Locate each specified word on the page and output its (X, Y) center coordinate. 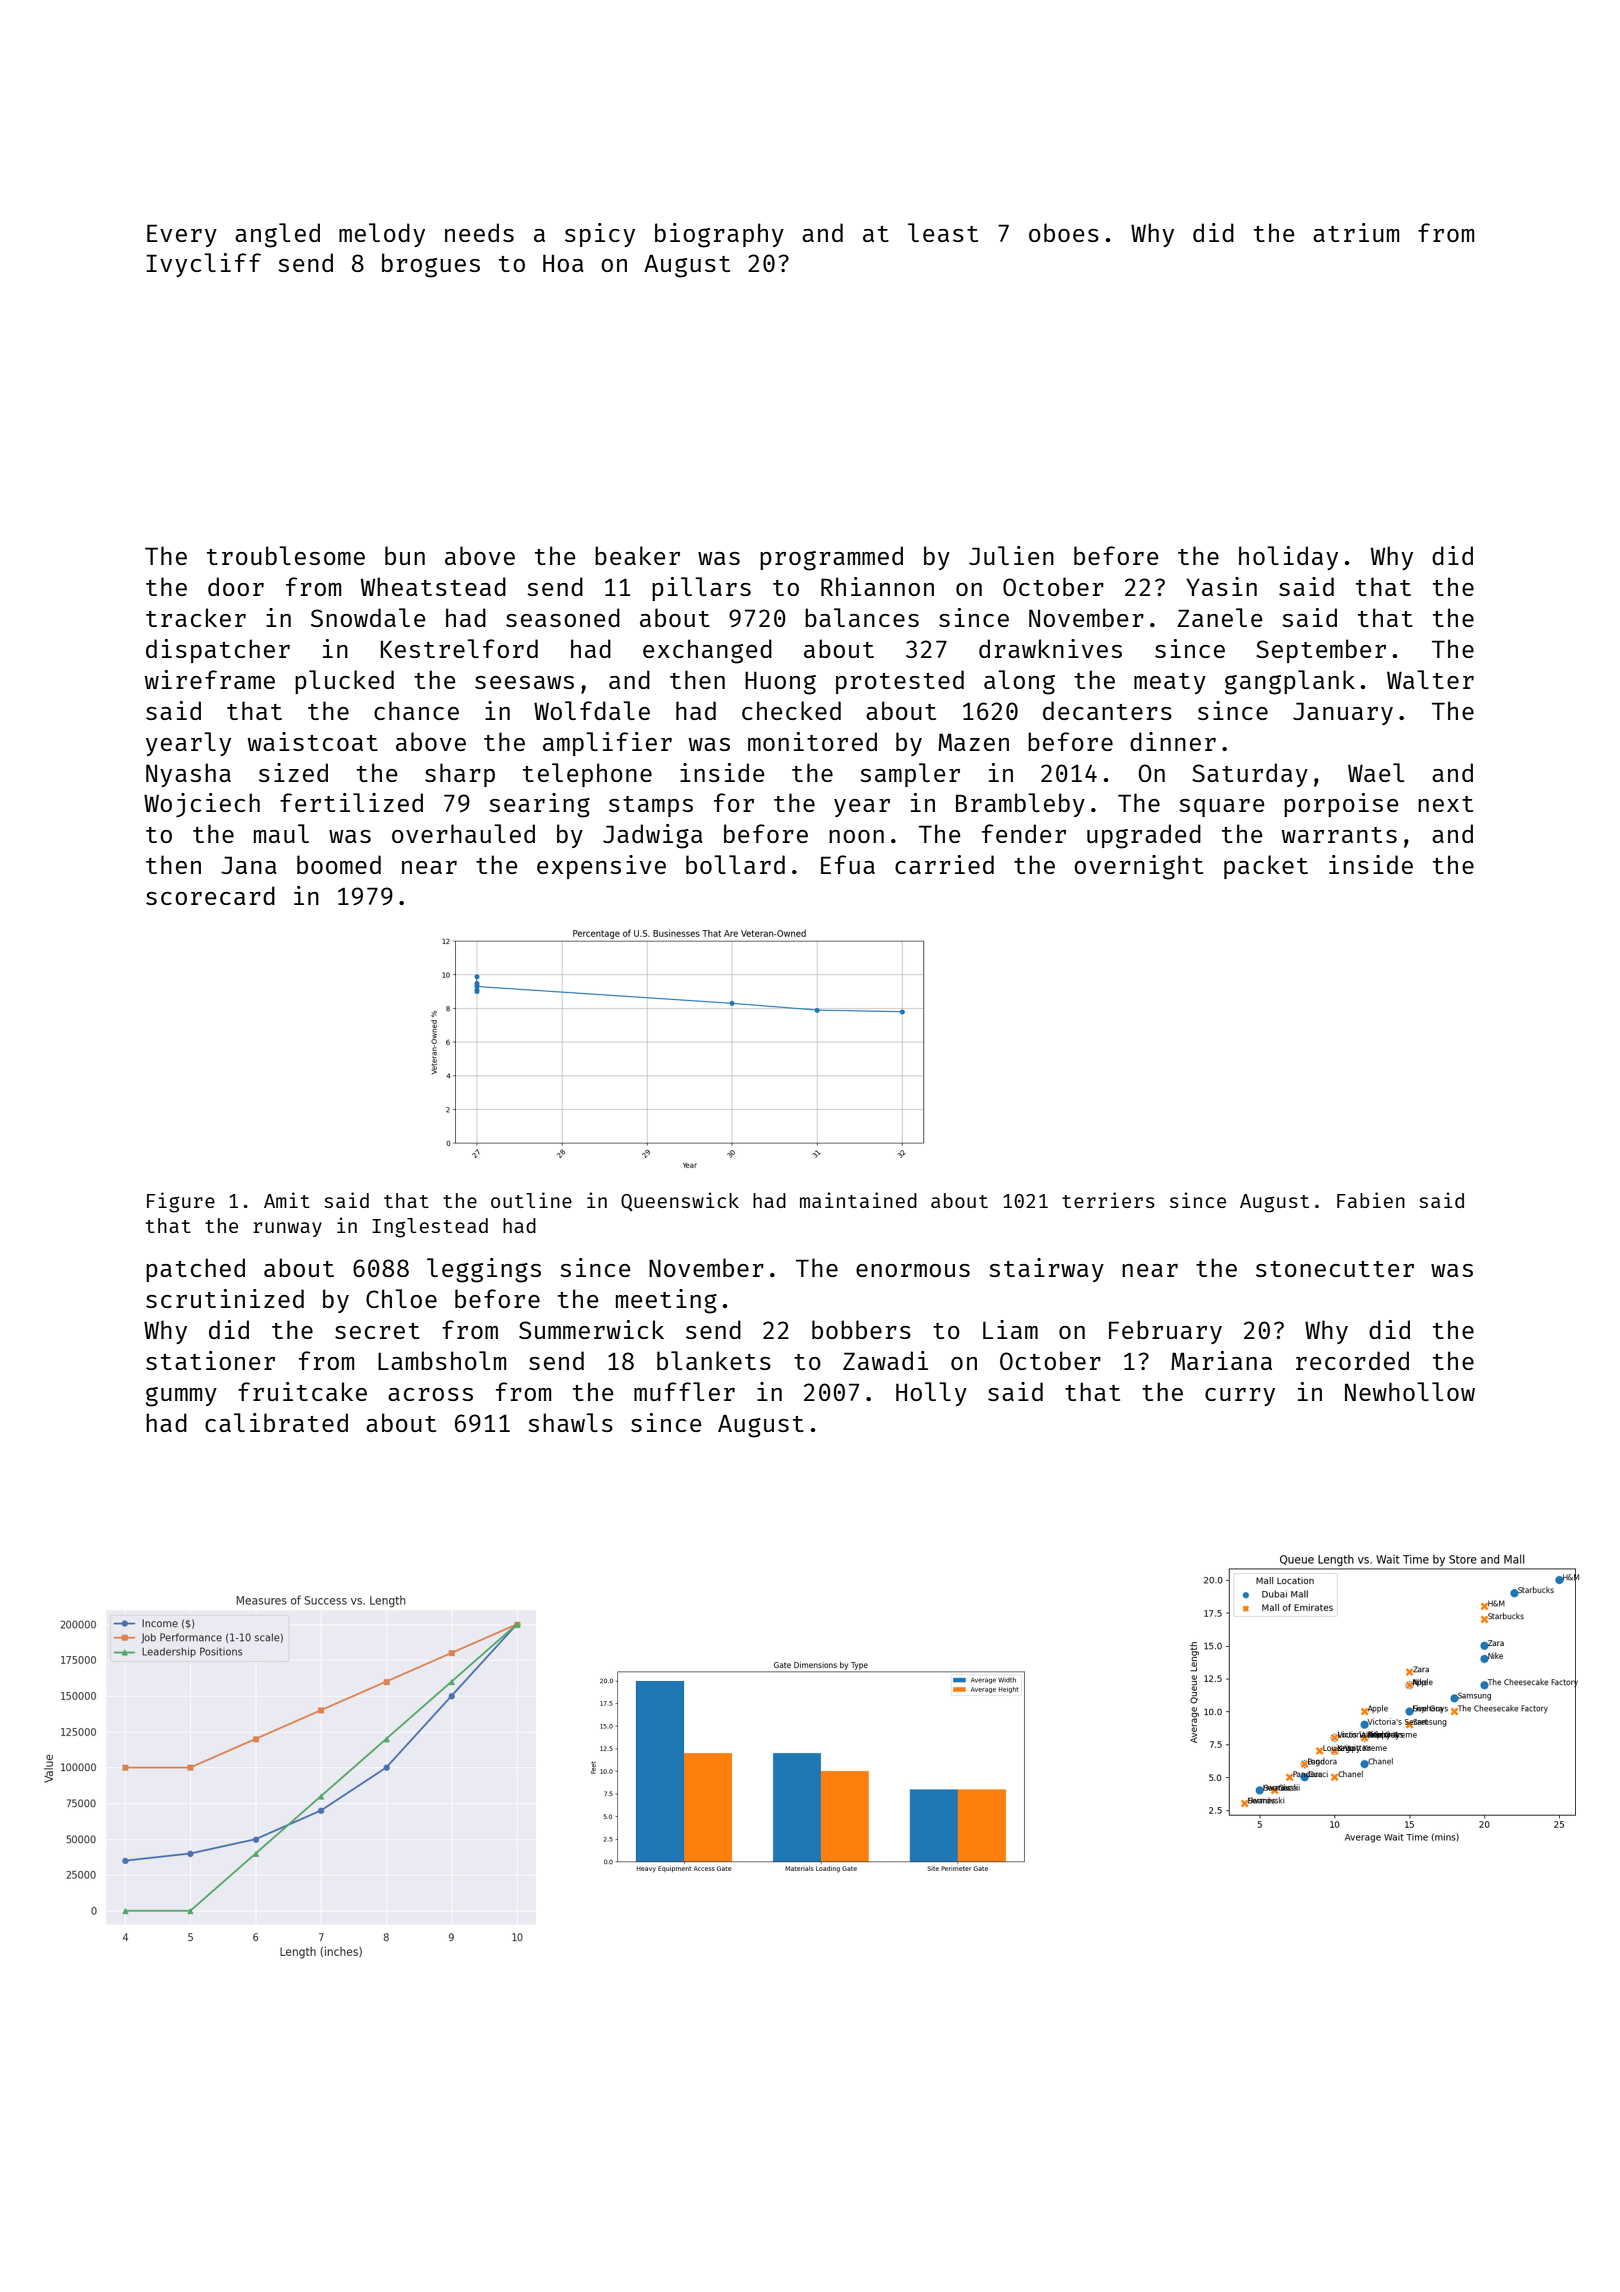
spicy (600, 235)
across (430, 1394)
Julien (1011, 555)
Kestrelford (459, 648)
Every (182, 235)
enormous (913, 1270)
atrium (1356, 232)
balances (862, 617)
